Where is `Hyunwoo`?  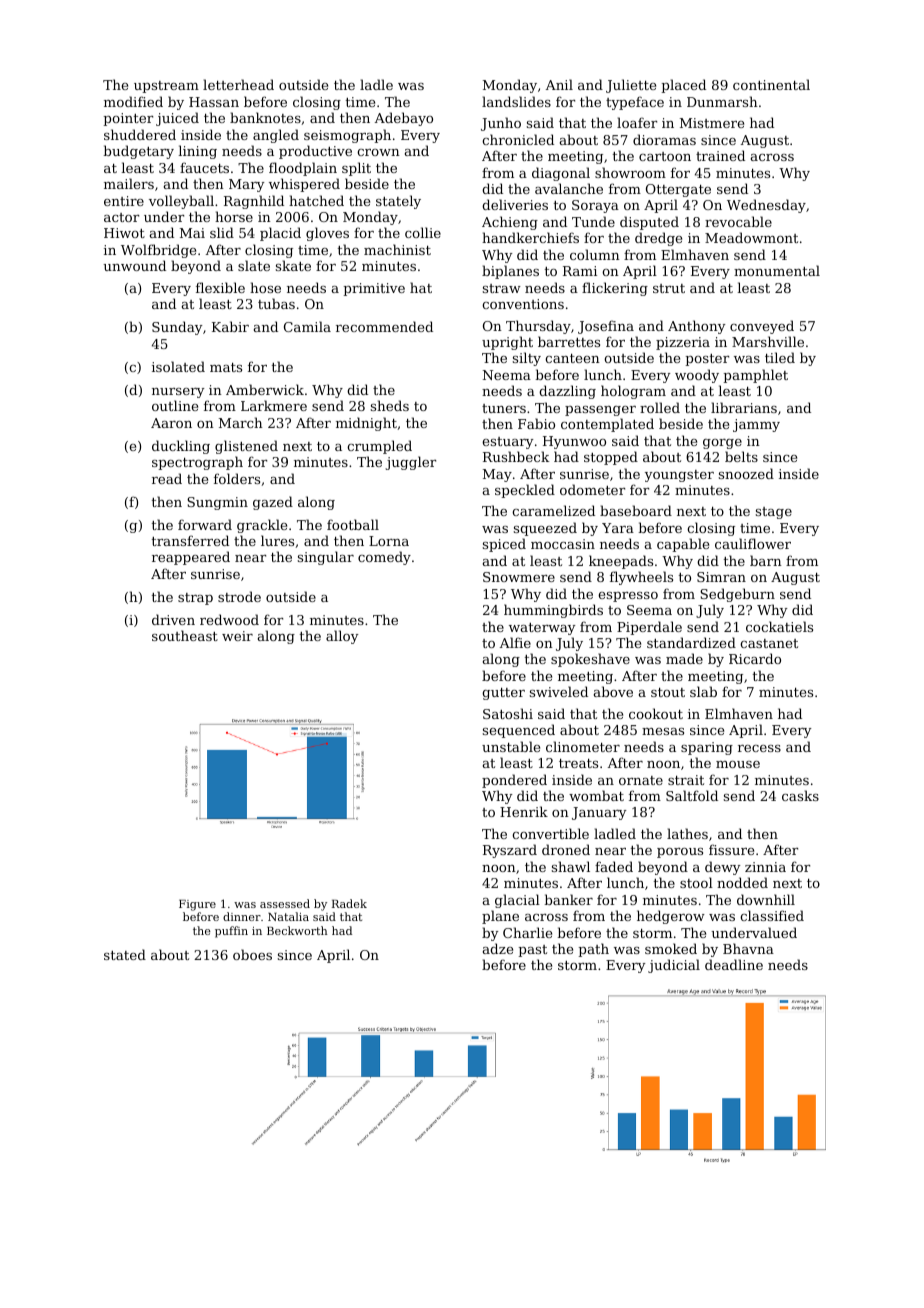
Hyunwoo is located at coordinates (574, 442).
